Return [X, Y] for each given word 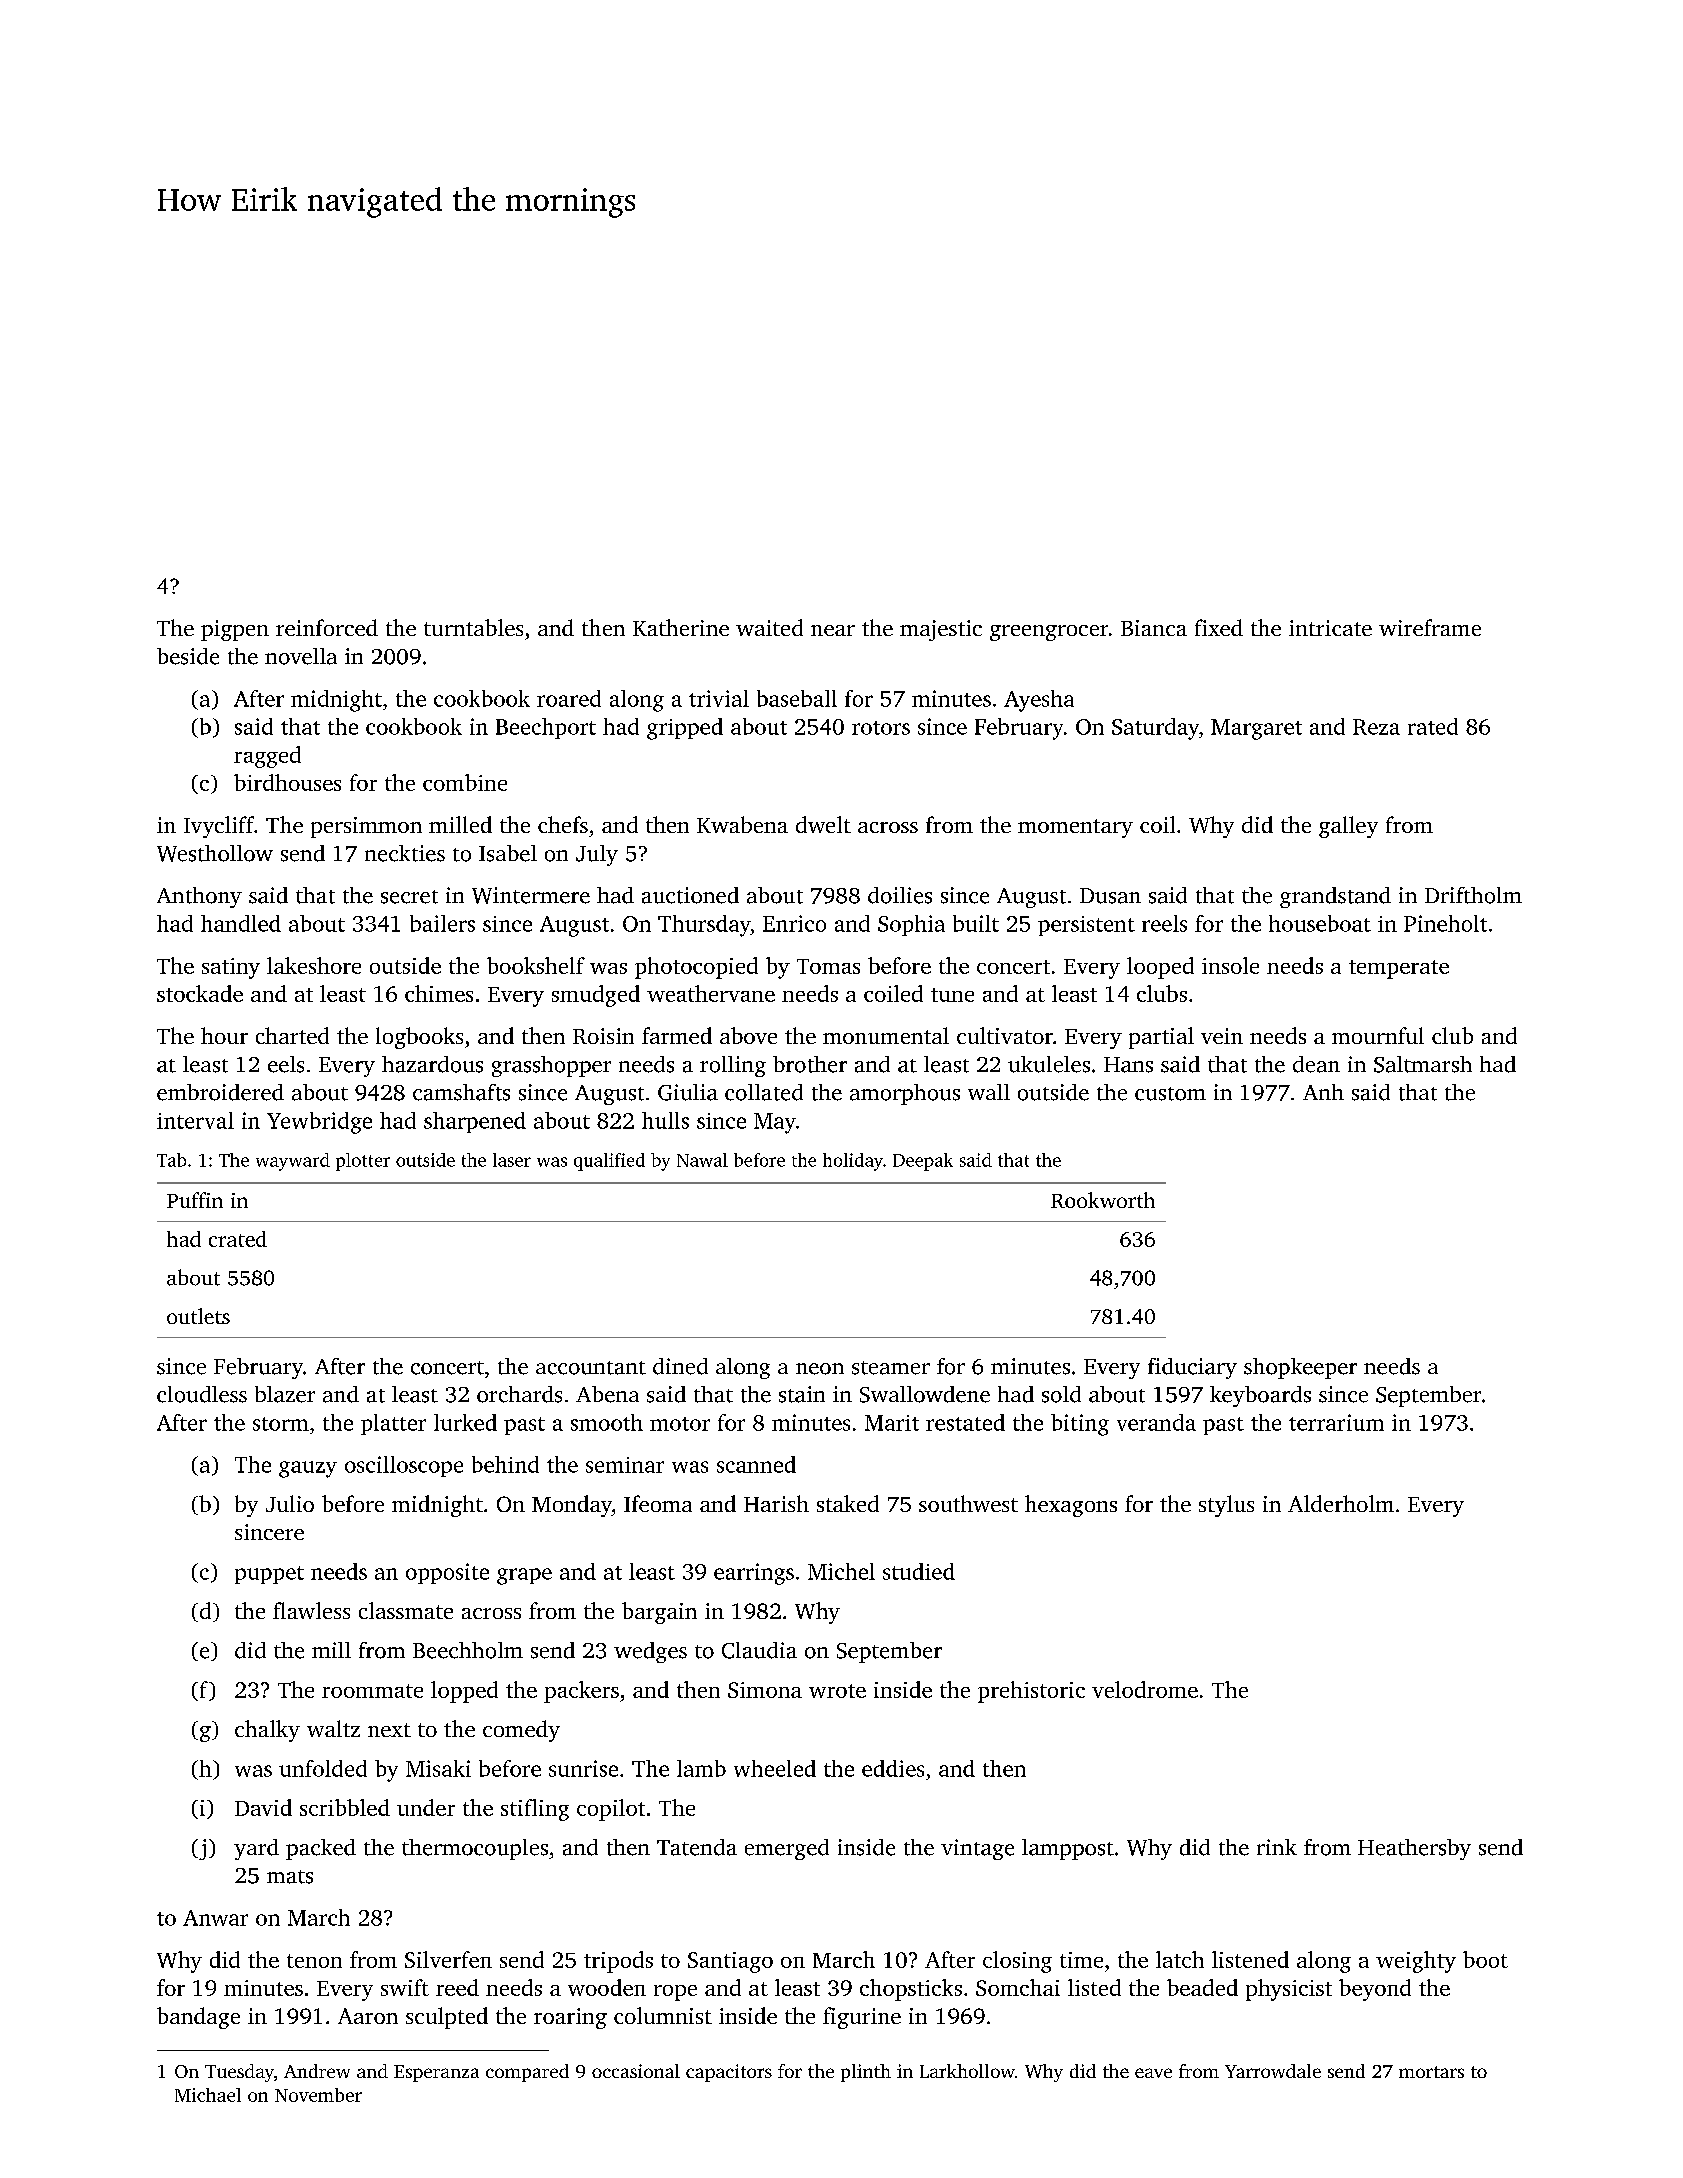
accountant [591, 1368]
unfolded [323, 1768]
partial [1161, 1038]
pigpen [235, 630]
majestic [941, 630]
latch [1180, 1959]
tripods [618, 1962]
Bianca [1154, 628]
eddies [893, 1768]
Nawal [702, 1160]
